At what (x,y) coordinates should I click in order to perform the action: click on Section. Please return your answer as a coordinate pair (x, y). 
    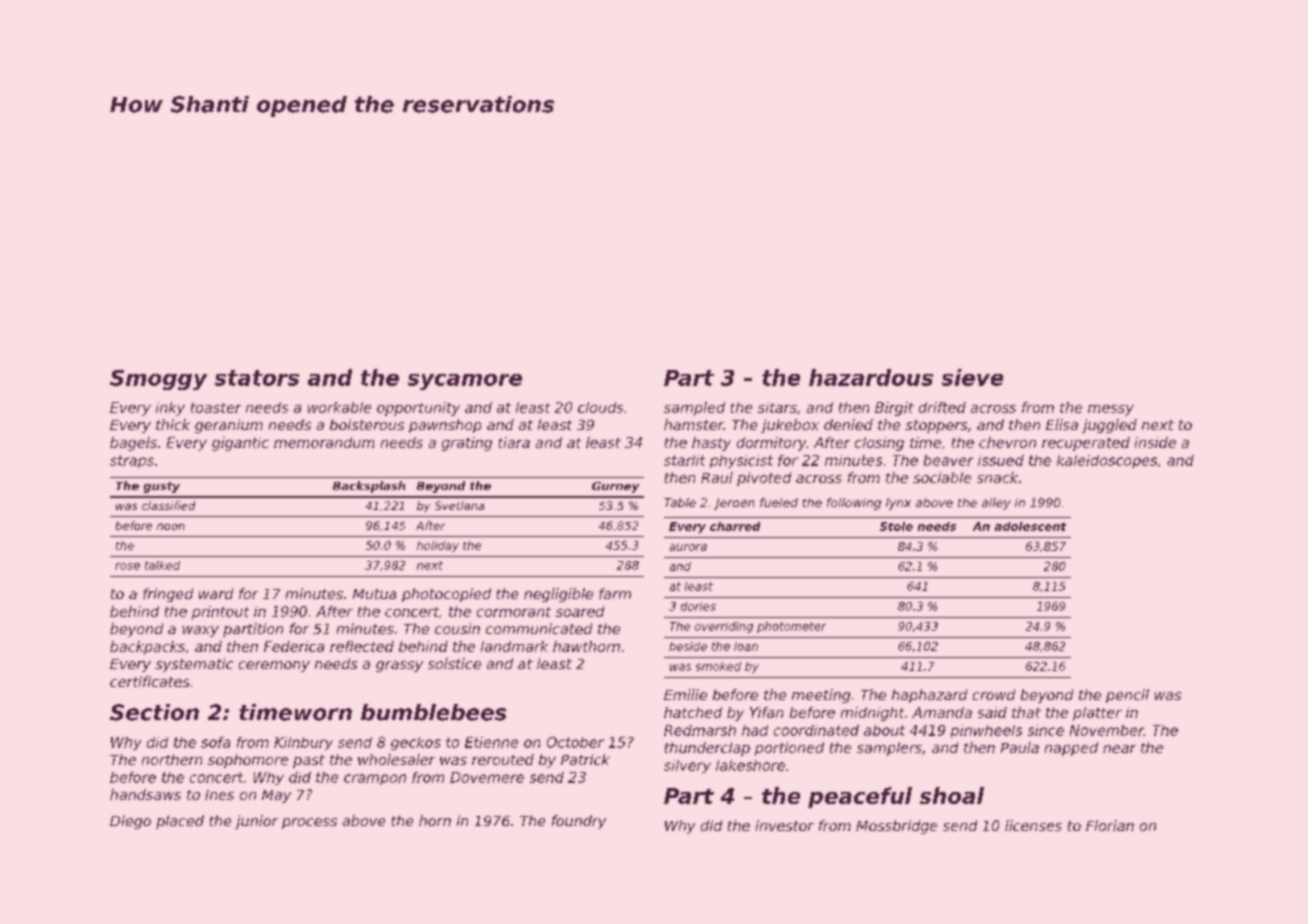
    Looking at the image, I should click on (154, 712).
